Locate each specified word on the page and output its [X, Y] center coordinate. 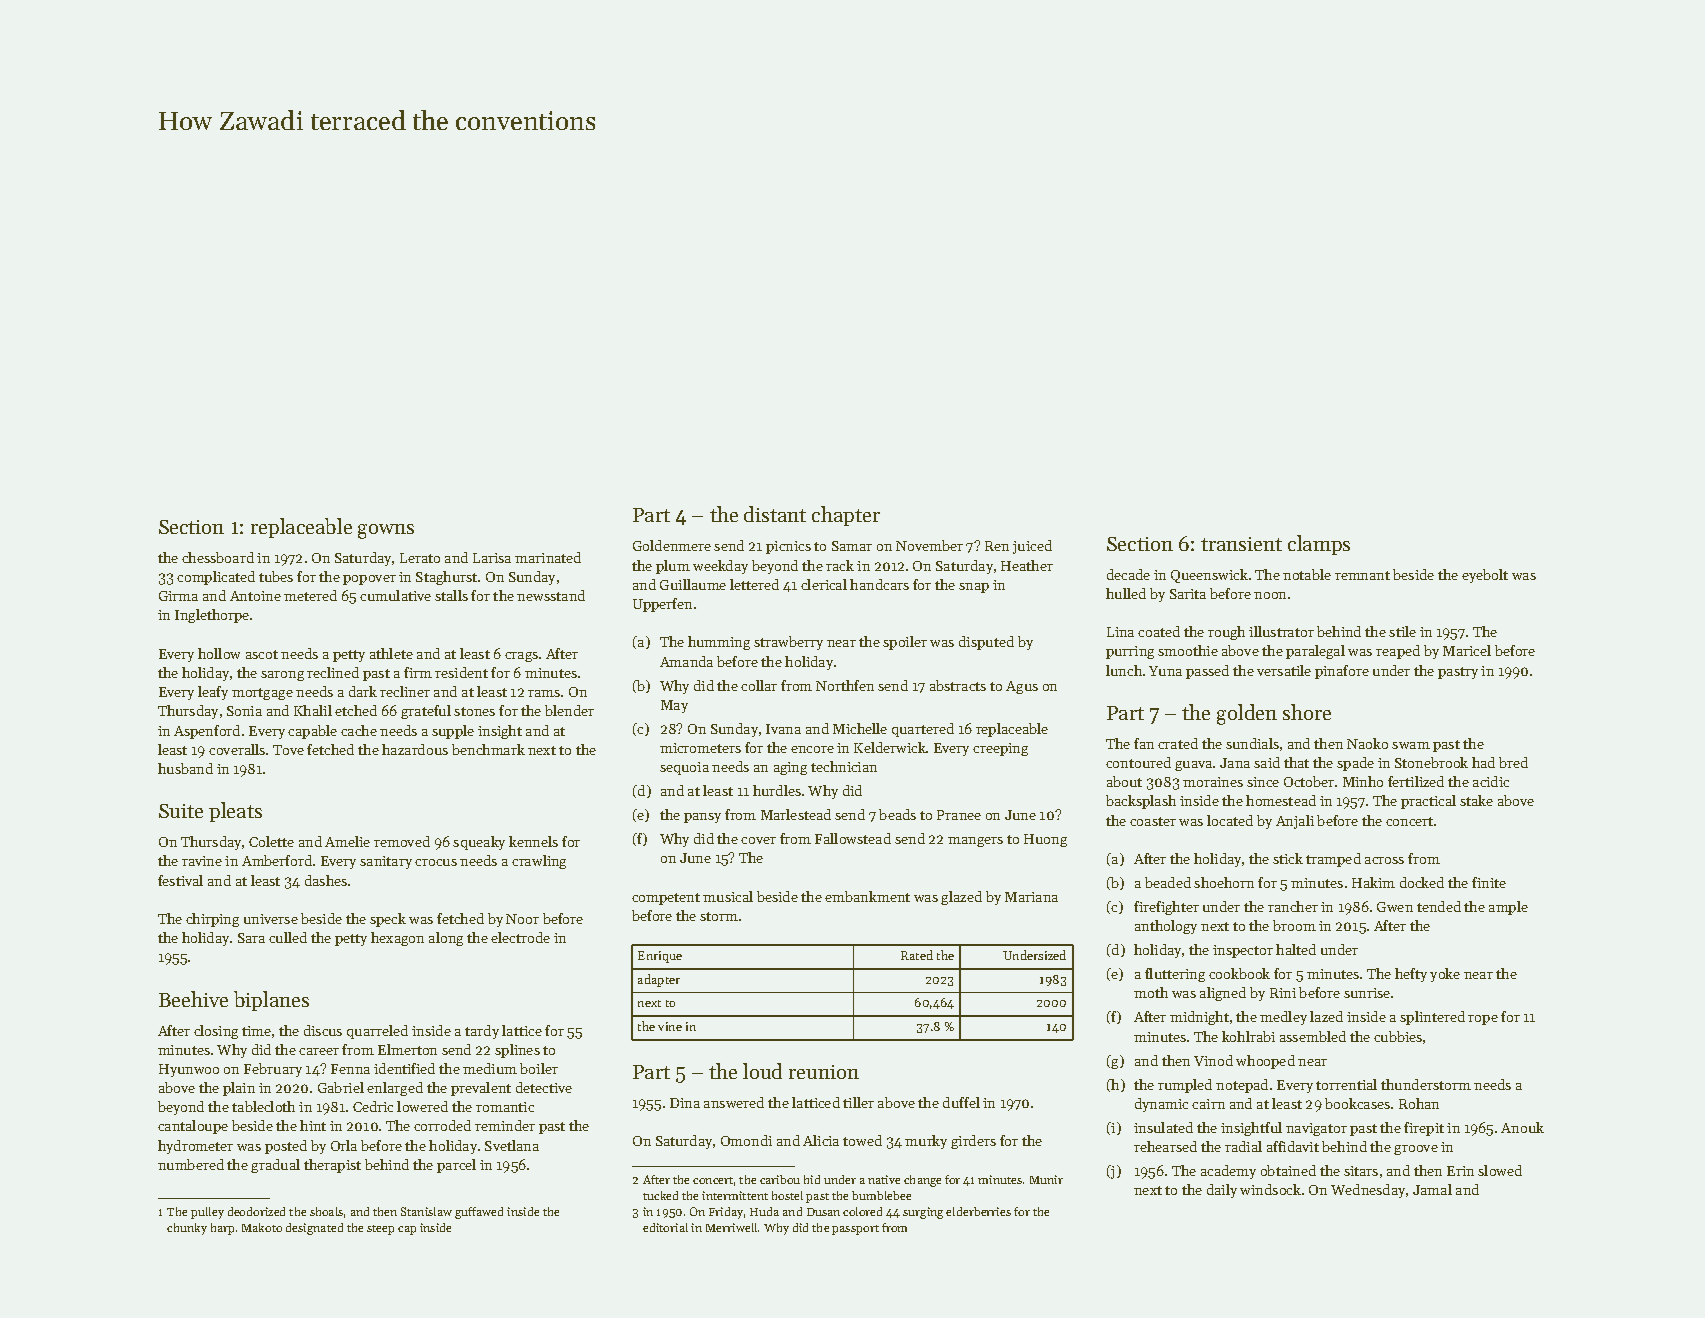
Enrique [660, 957]
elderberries [978, 1211]
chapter [846, 516]
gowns [386, 531]
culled [288, 937]
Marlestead [796, 814]
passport [855, 1230]
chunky [187, 1229]
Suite [181, 811]
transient [1241, 544]
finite [1489, 882]
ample [1508, 908]
